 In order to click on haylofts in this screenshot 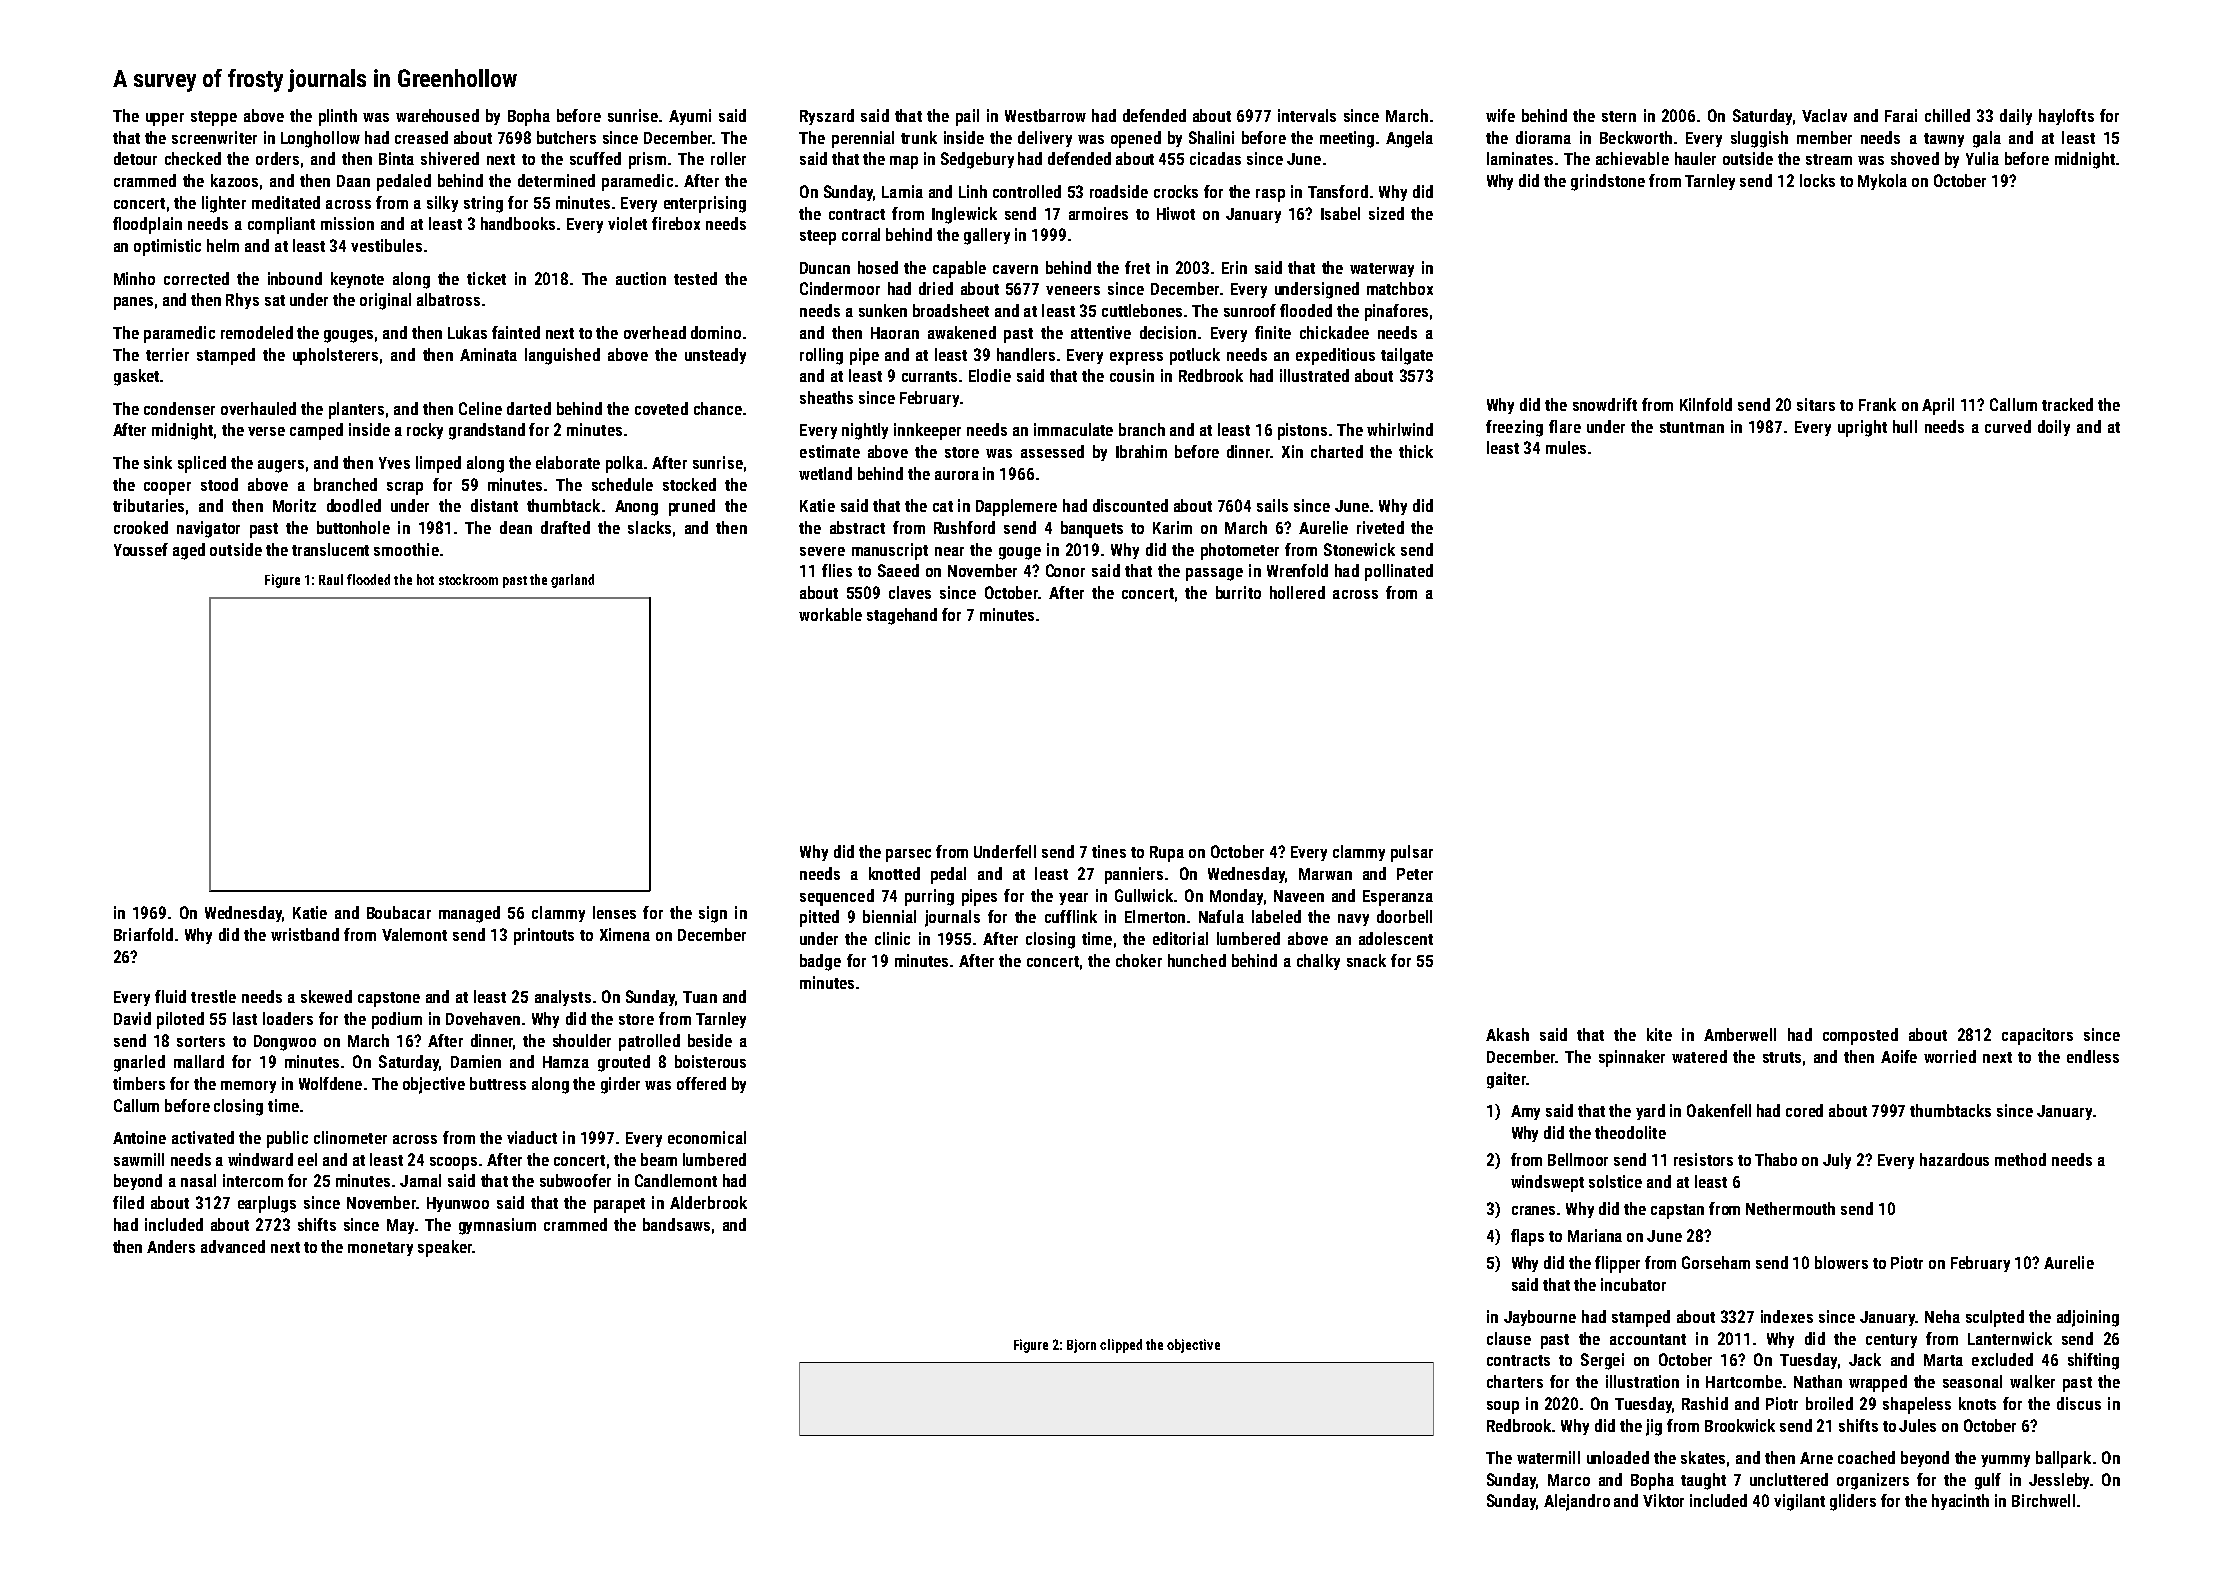, I will do `click(2066, 117)`.
